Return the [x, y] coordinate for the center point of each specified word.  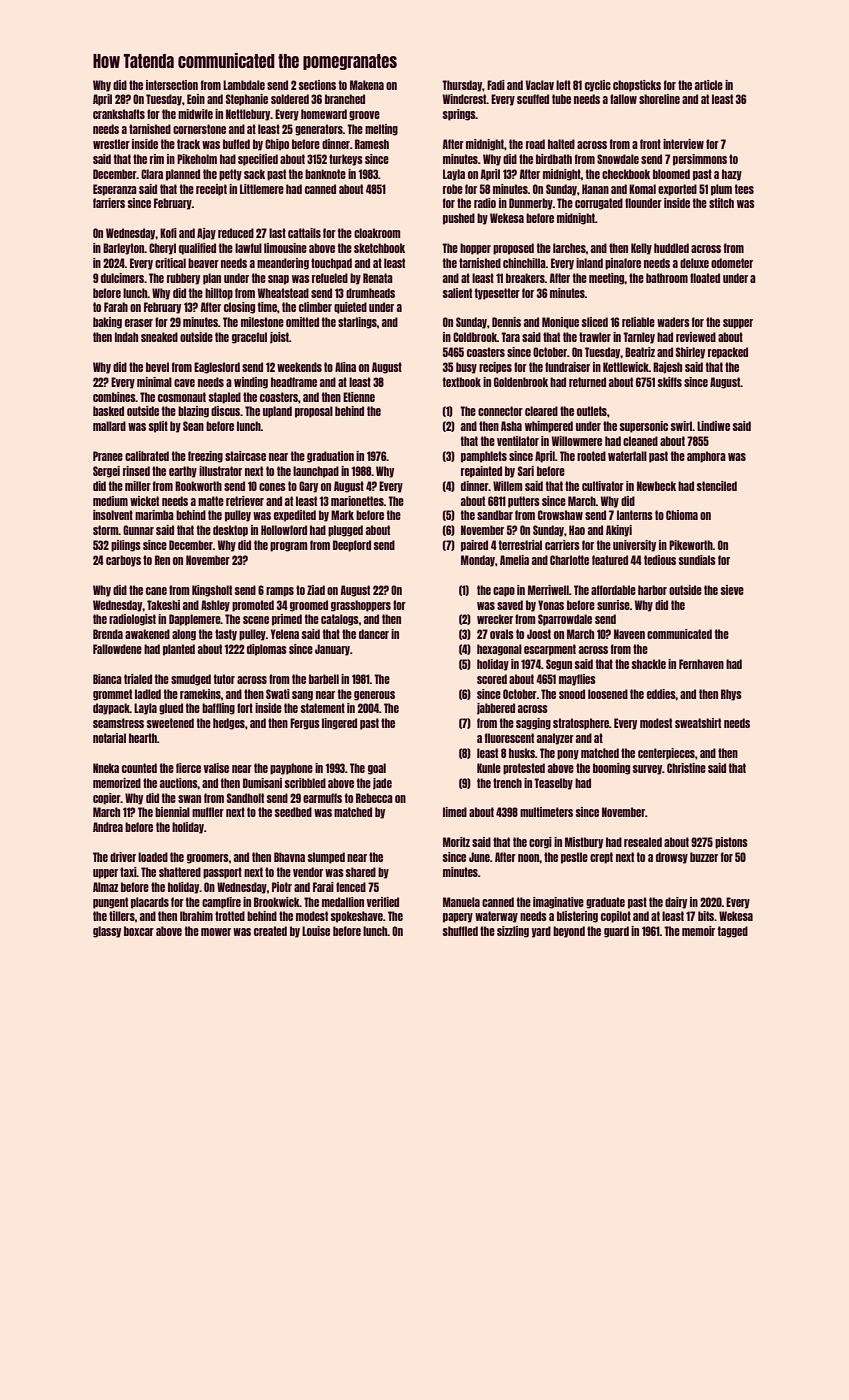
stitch [721, 203]
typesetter [497, 294]
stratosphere [581, 724]
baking [107, 323]
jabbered [496, 709]
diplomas [267, 650]
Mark [342, 515]
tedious [660, 560]
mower [216, 932]
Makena [367, 85]
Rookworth [198, 486]
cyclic [598, 86]
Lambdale [244, 85]
